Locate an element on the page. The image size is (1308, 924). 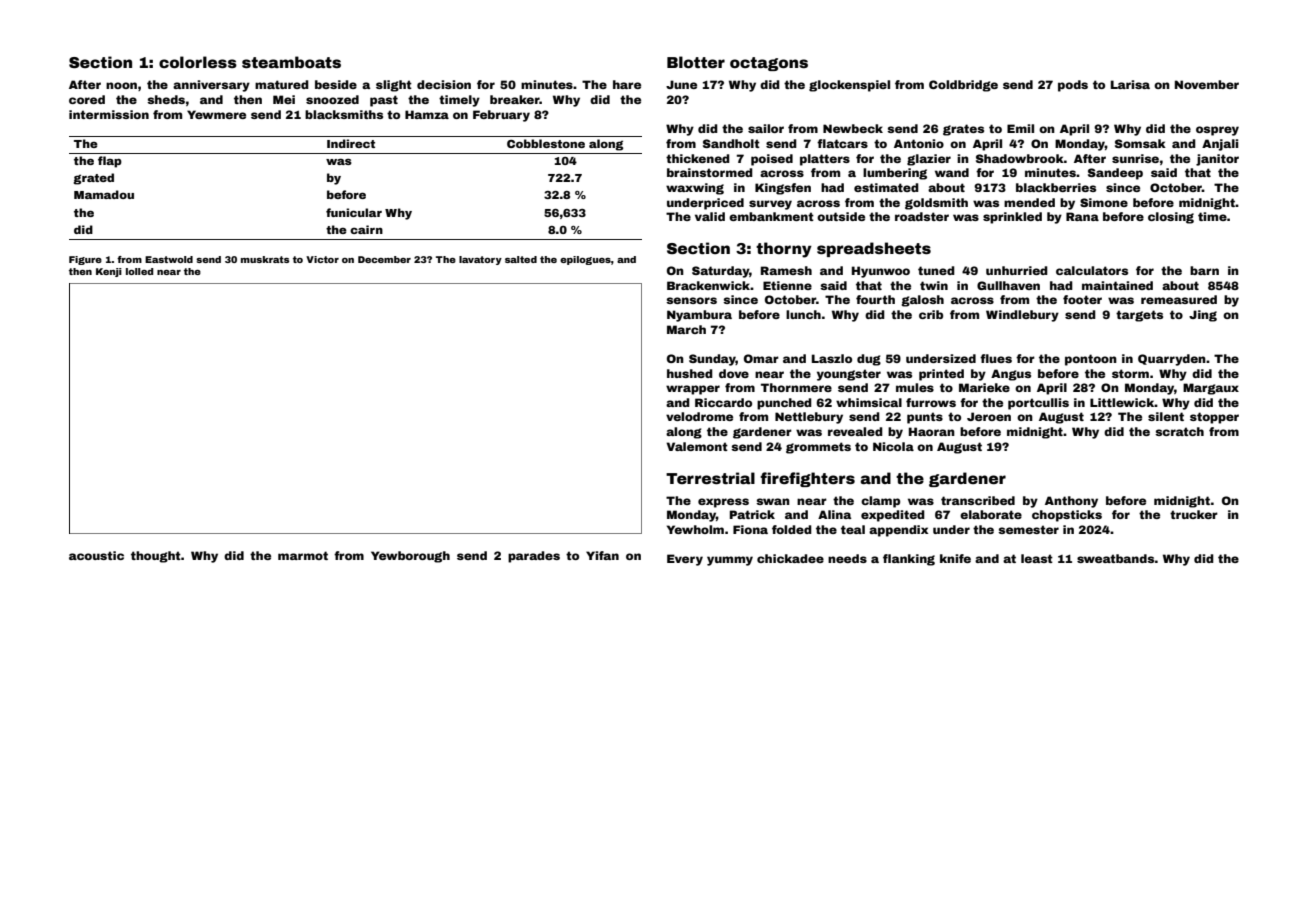
muskrats is located at coordinates (265, 259).
